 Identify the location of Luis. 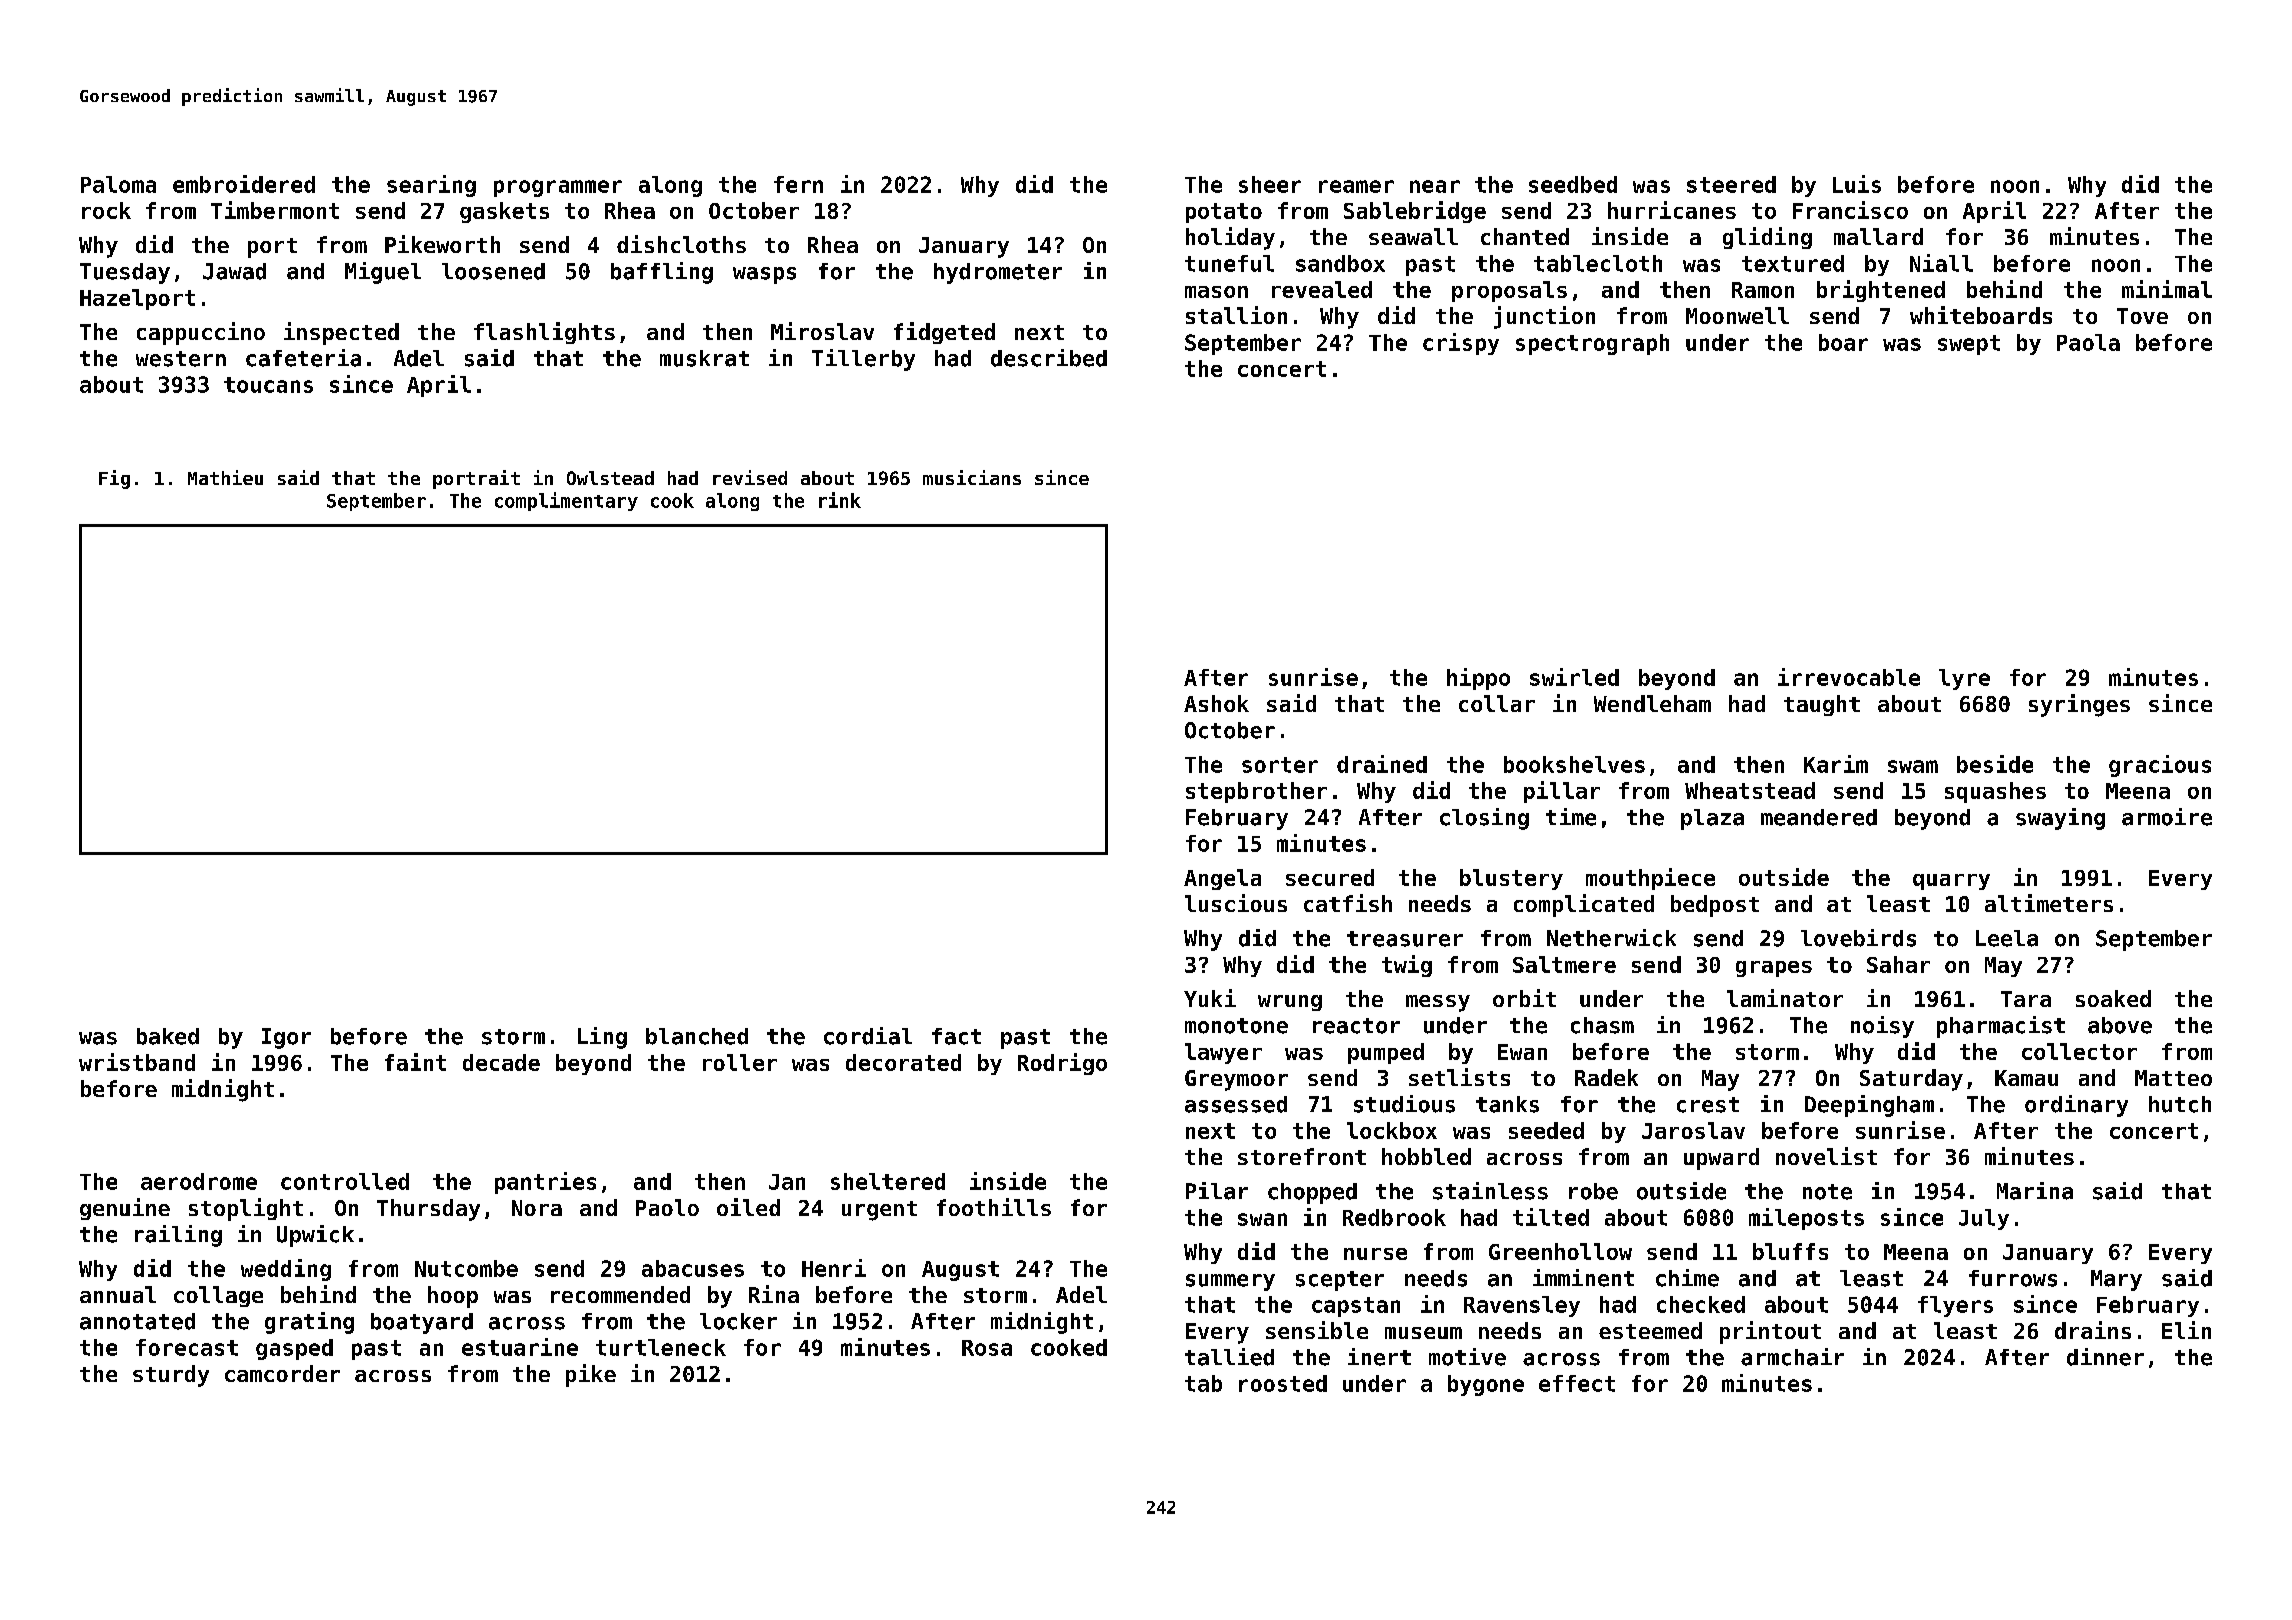
(1857, 184).
